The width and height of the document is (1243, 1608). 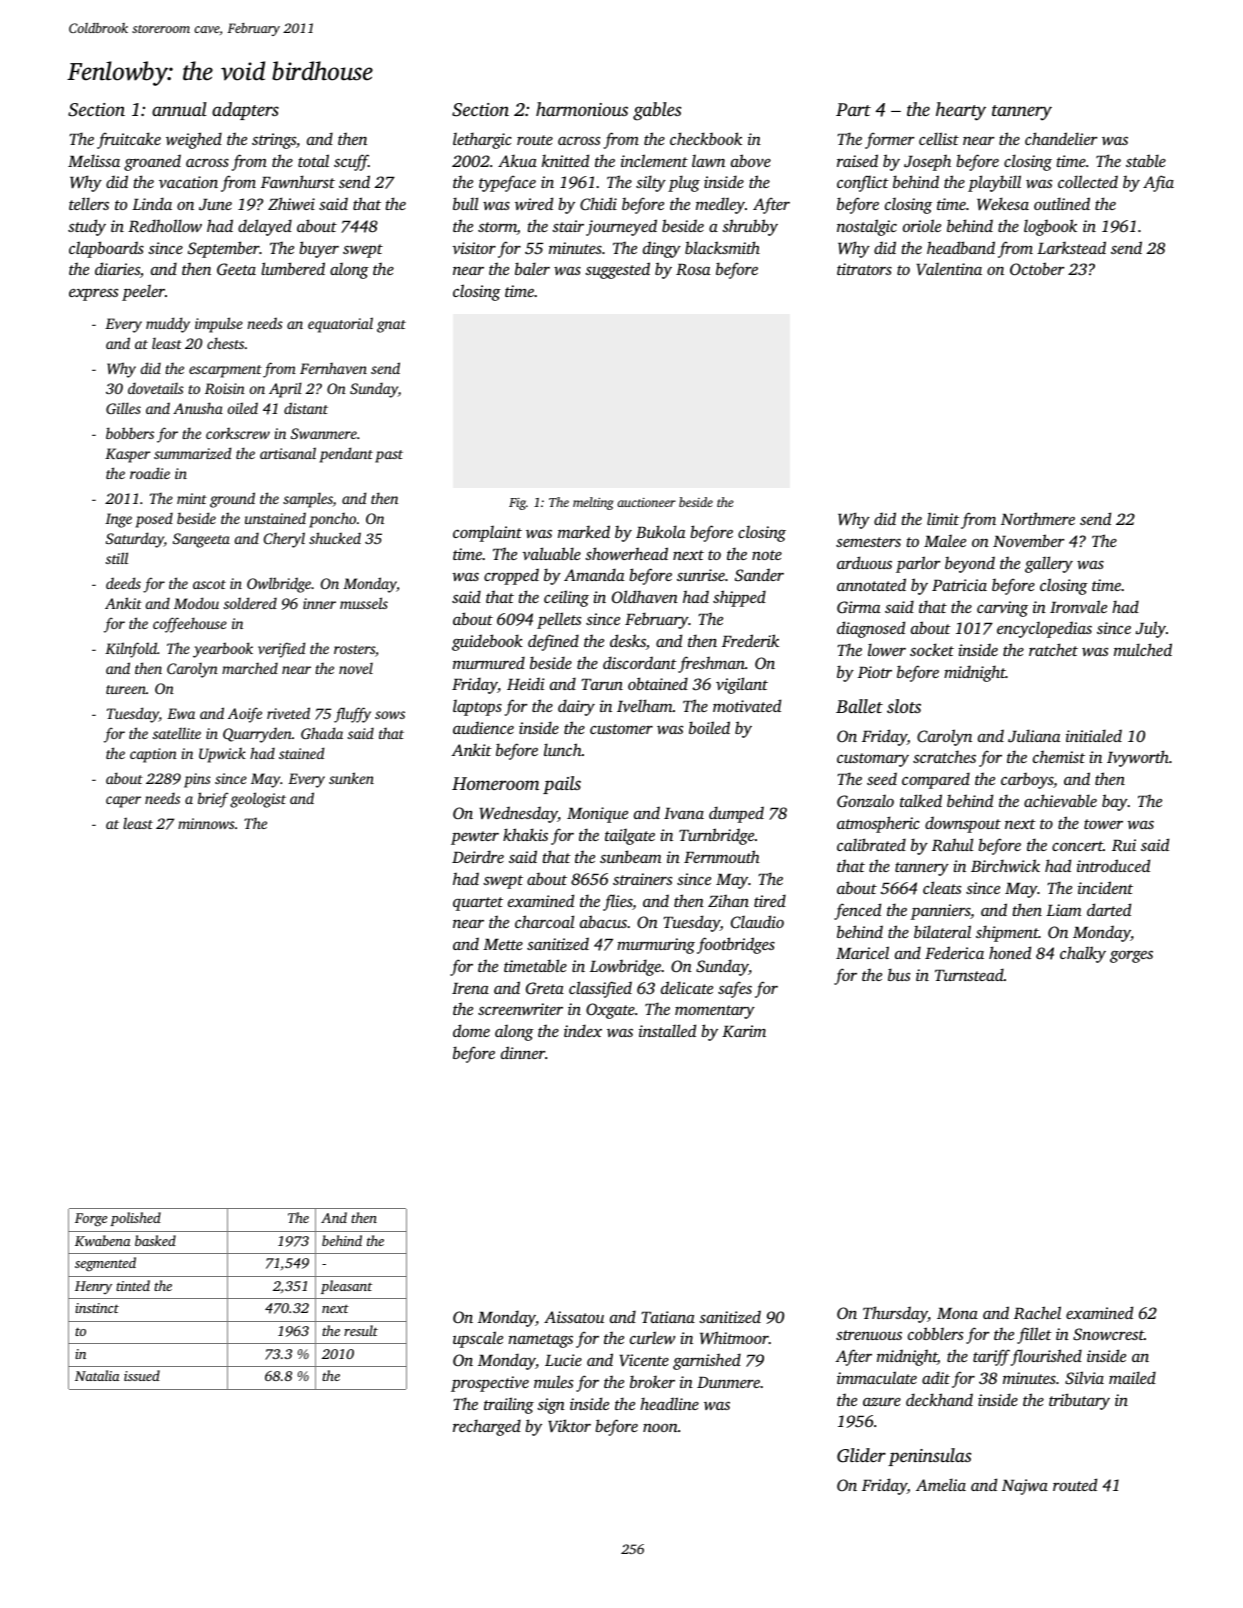 What do you see at coordinates (1131, 956) in the document?
I see `gorges` at bounding box center [1131, 956].
